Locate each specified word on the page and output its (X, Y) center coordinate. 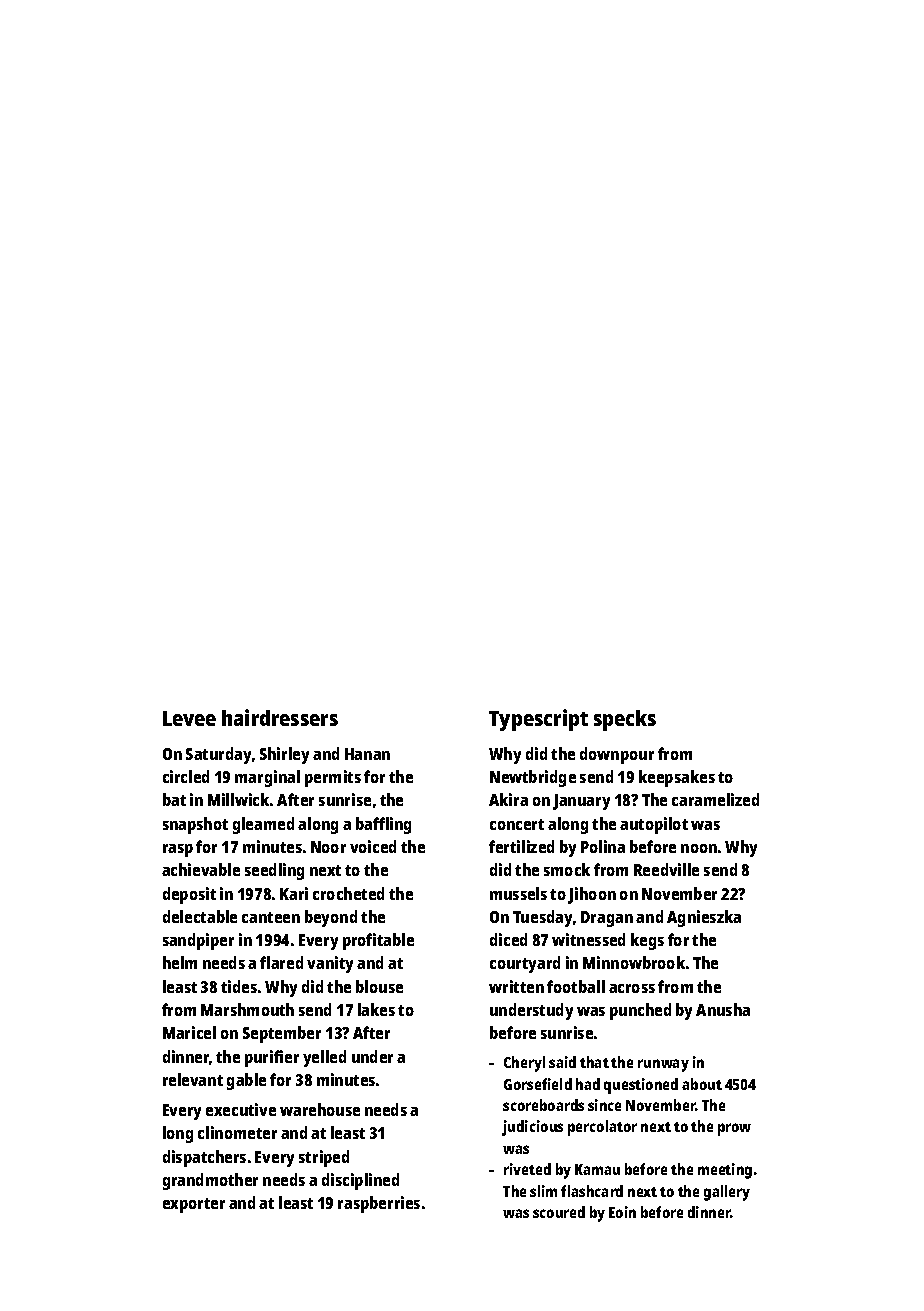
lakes (376, 1009)
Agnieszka (704, 918)
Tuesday (542, 918)
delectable (200, 916)
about (702, 1084)
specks (625, 720)
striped (324, 1158)
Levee (189, 718)
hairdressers (280, 717)
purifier (272, 1058)
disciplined (360, 1181)
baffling (383, 825)
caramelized (715, 799)
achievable (201, 869)
